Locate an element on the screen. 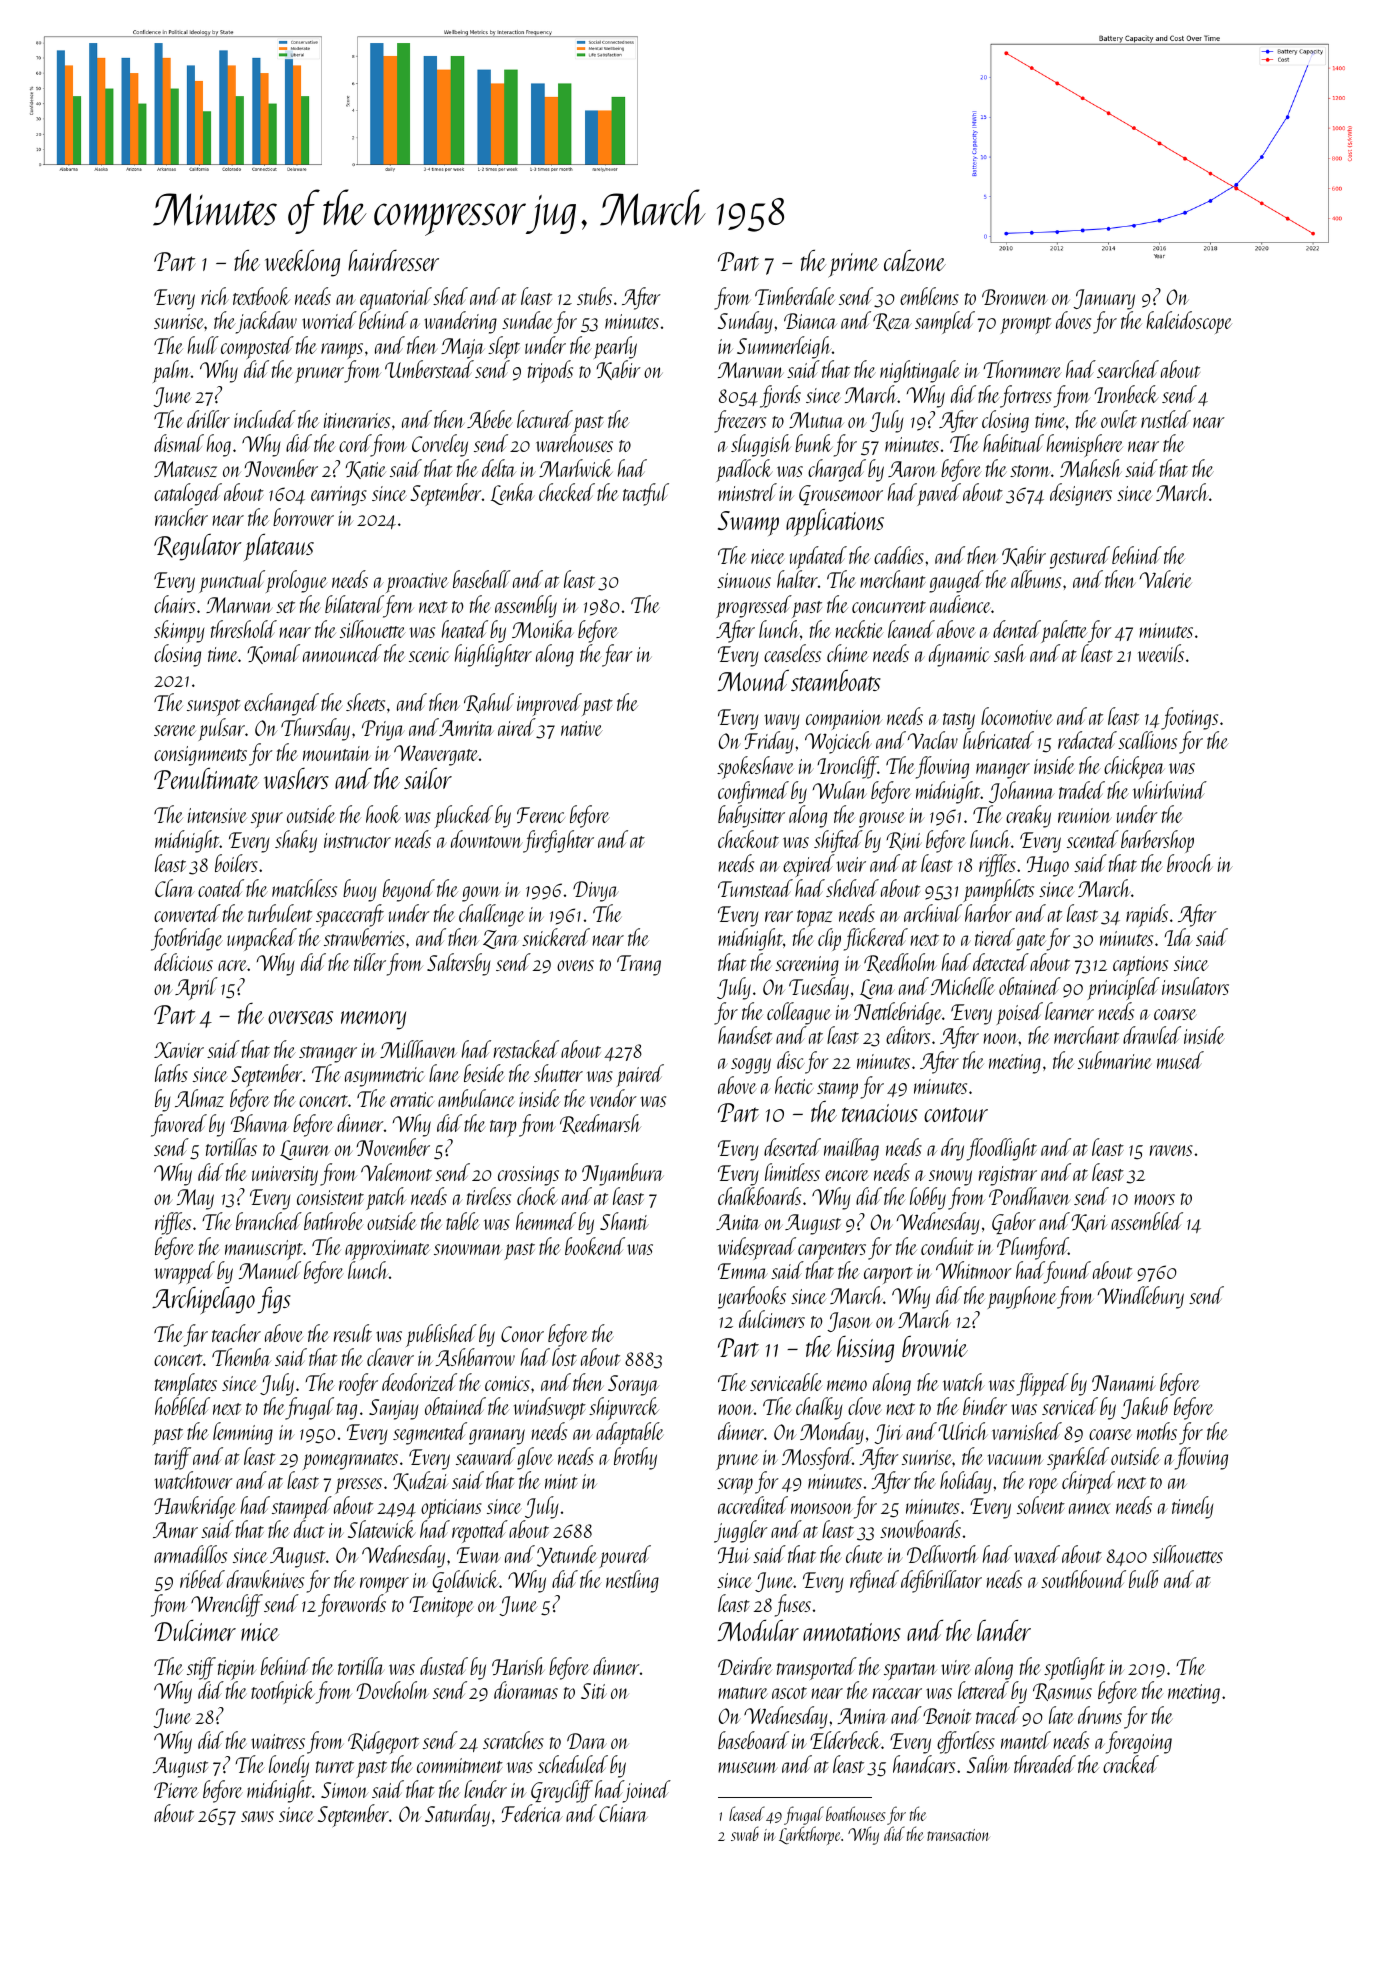 This screenshot has height=1969, width=1386. bookend is located at coordinates (595, 1246).
